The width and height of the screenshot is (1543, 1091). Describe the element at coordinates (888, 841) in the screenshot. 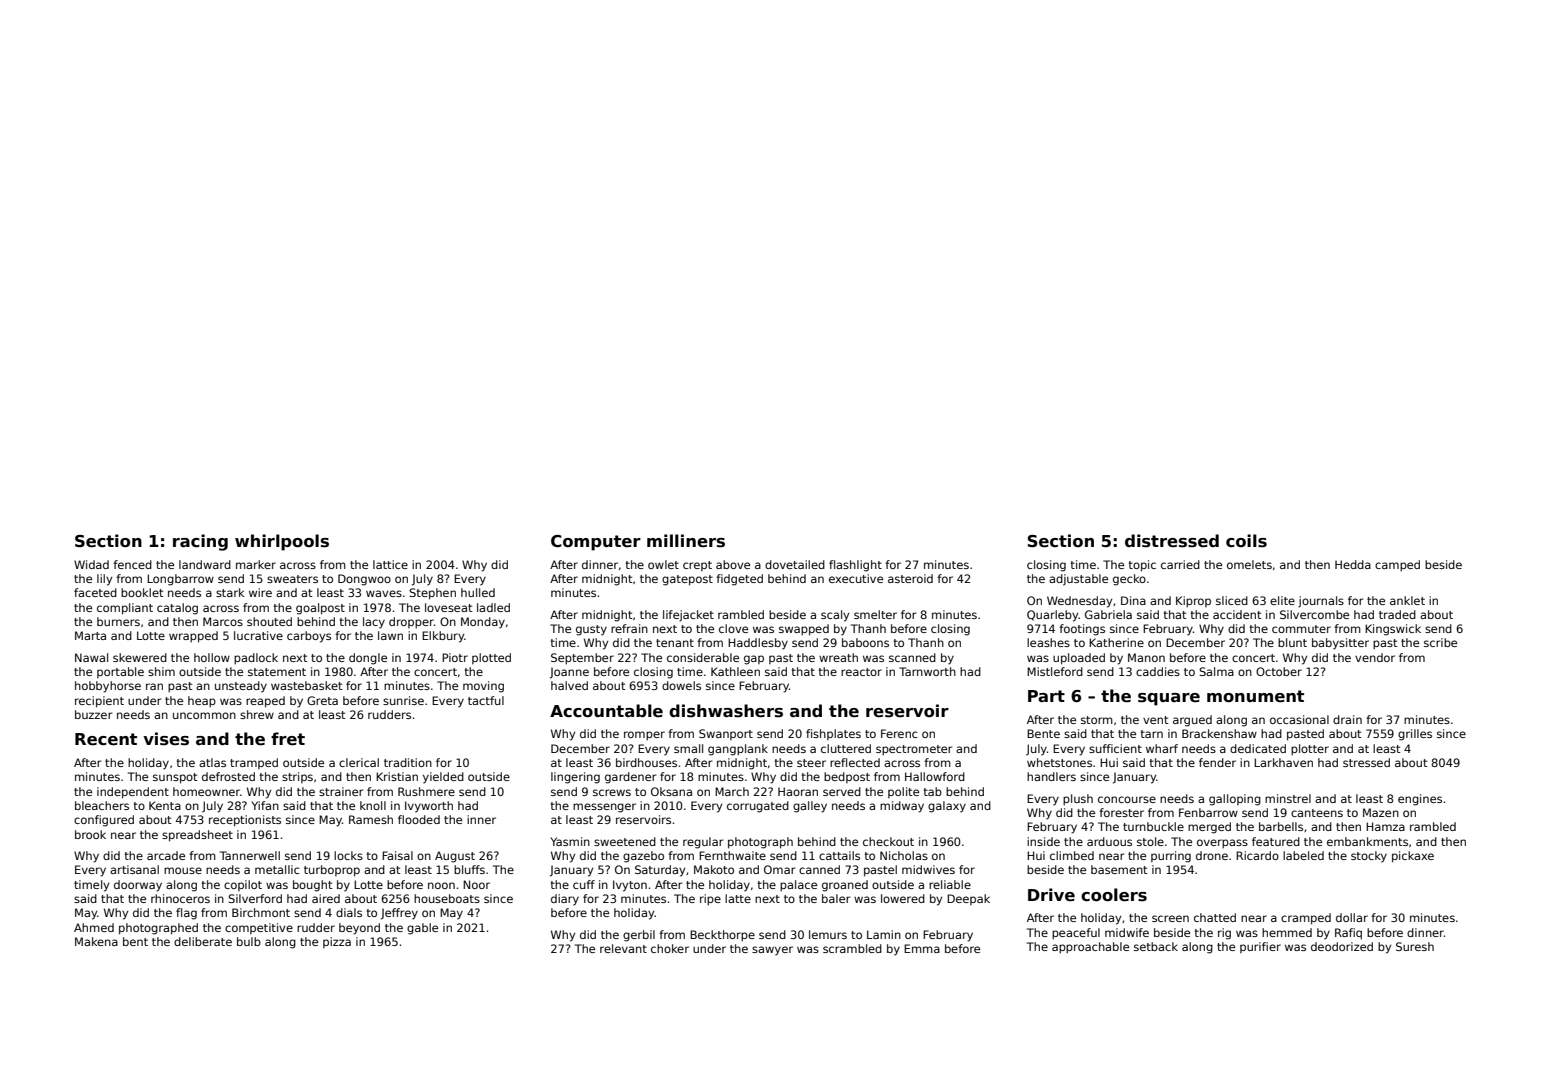

I see `checkout` at that location.
